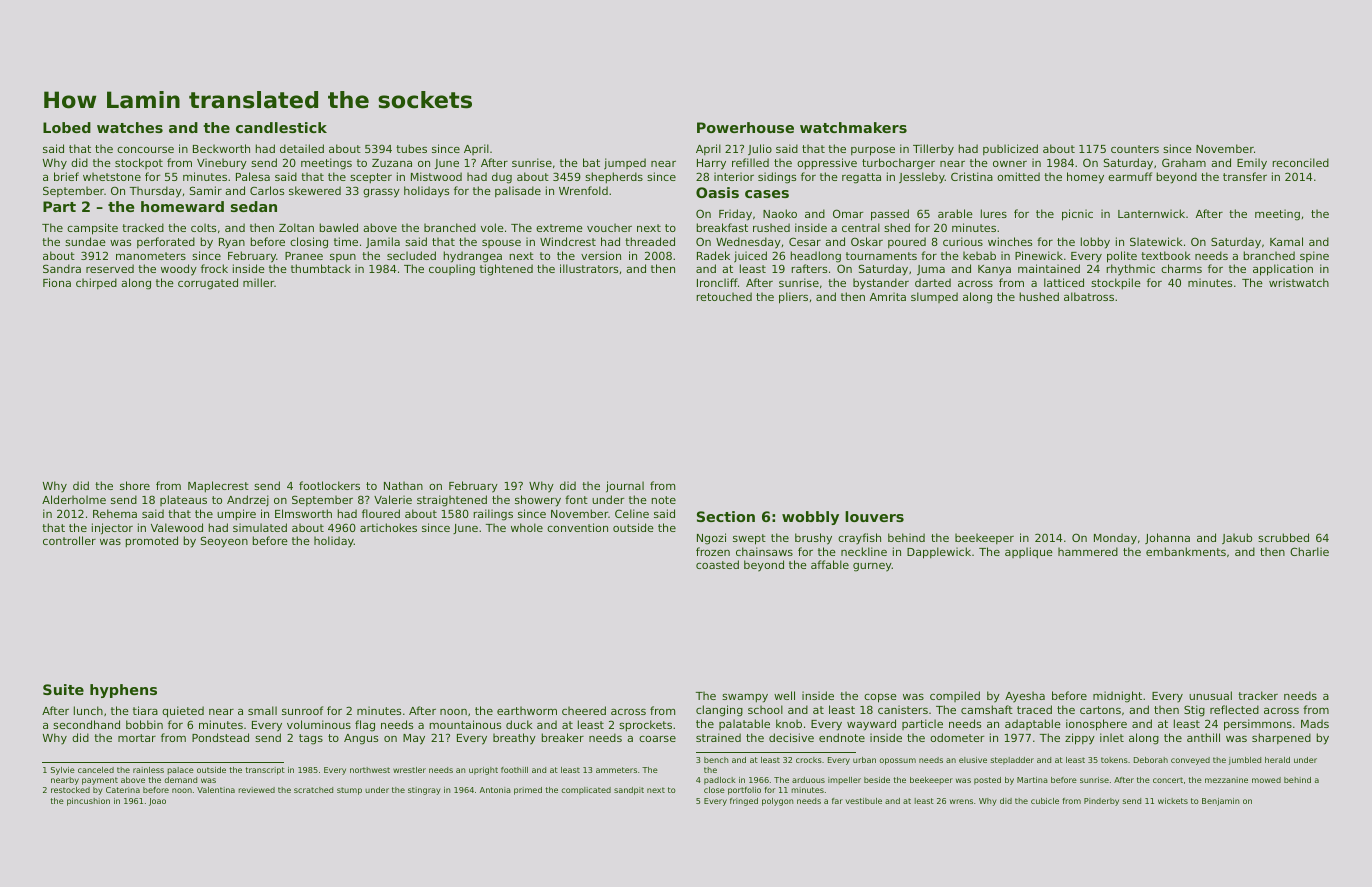 Image resolution: width=1372 pixels, height=887 pixels. What do you see at coordinates (1115, 539) in the screenshot?
I see `Monday` at bounding box center [1115, 539].
